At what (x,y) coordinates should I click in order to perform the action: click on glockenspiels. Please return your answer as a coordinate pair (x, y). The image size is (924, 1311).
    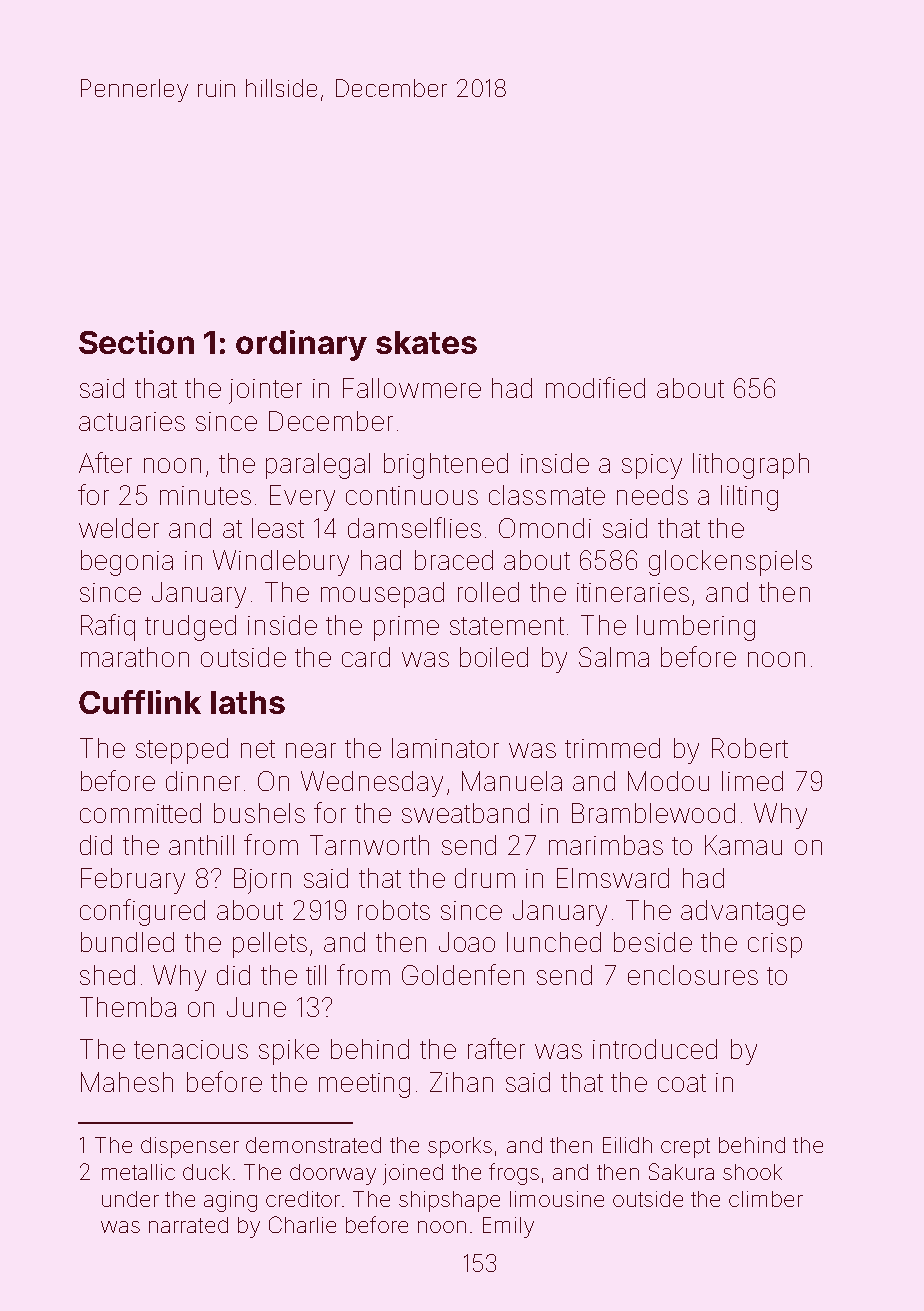
    Looking at the image, I should click on (730, 563).
